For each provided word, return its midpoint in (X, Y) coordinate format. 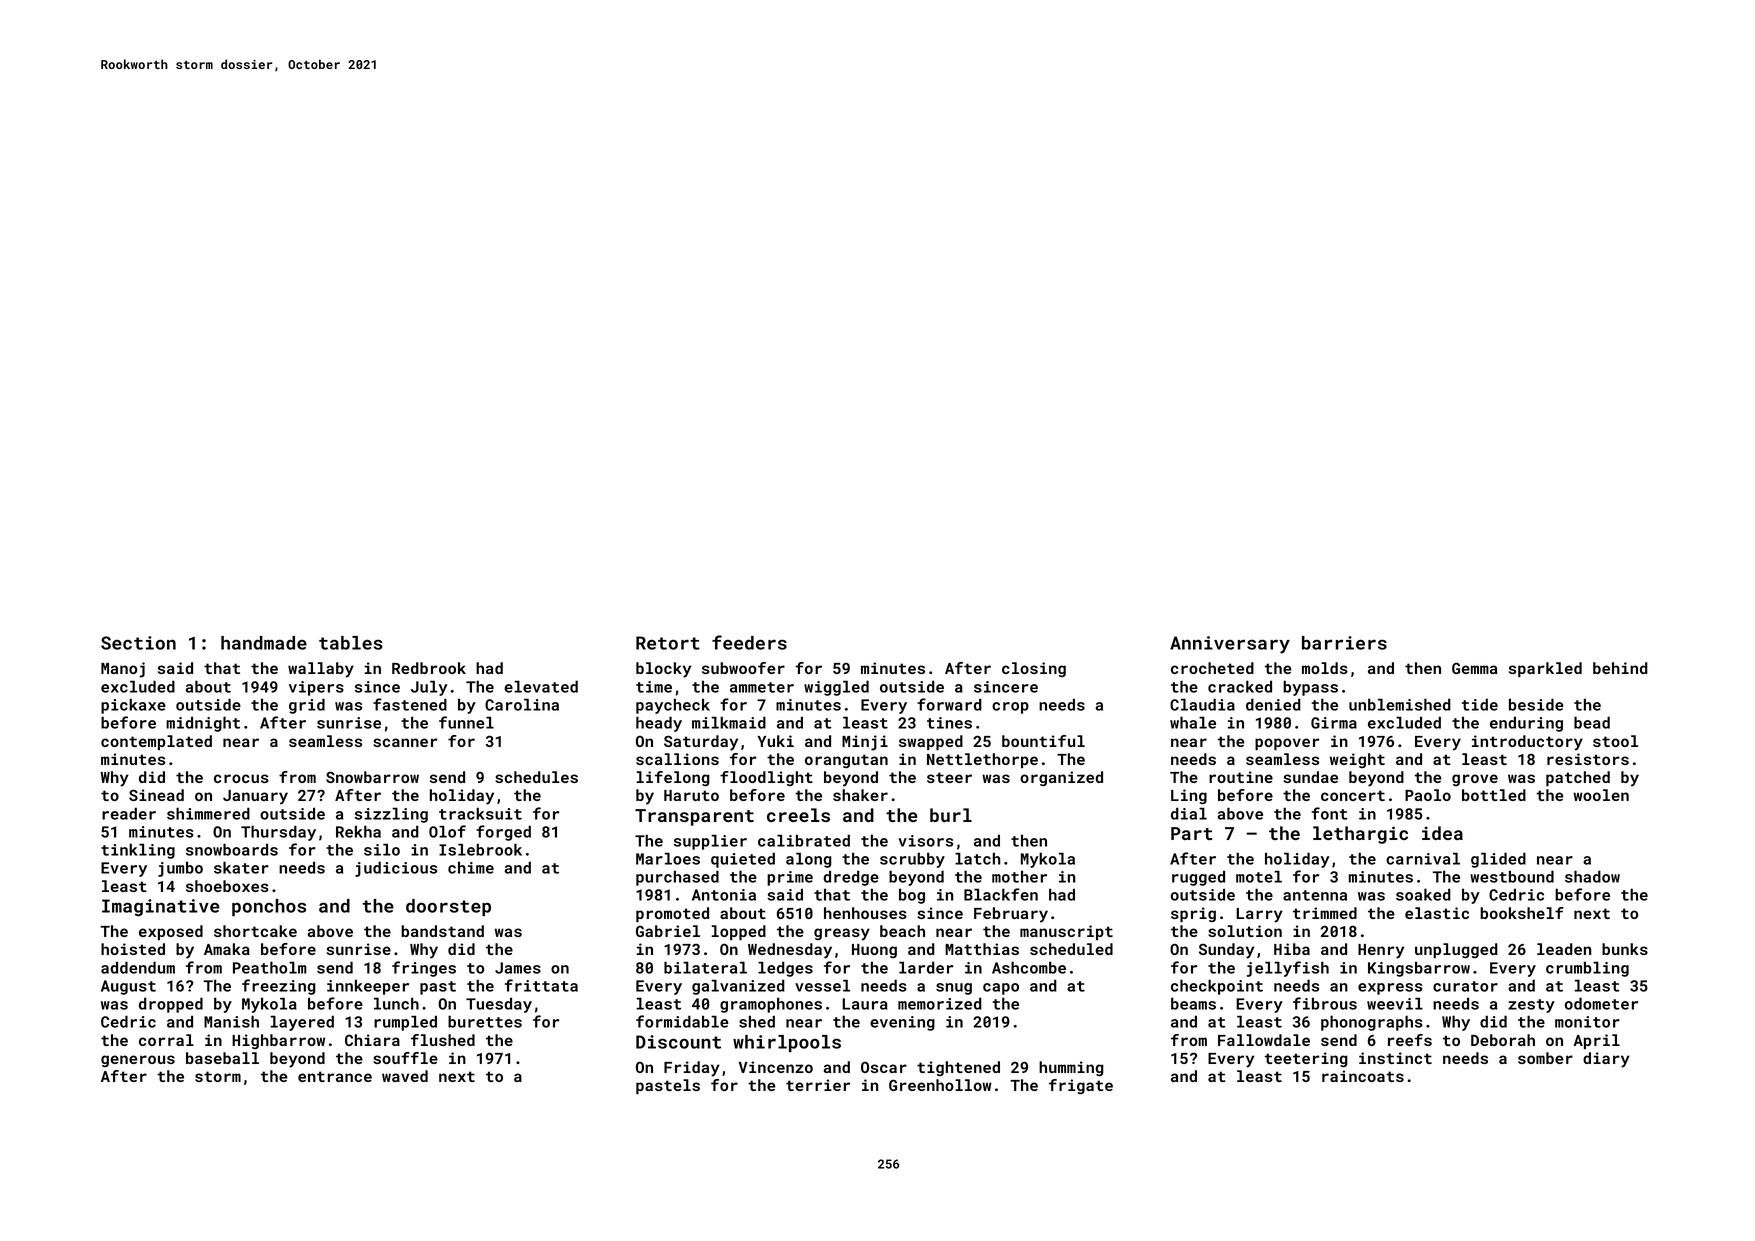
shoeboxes (227, 886)
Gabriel (668, 931)
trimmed (1325, 913)
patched (1578, 778)
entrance (335, 1076)
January (255, 797)
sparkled (1545, 669)
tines (949, 723)
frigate (1081, 1087)
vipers (316, 688)
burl (951, 815)
